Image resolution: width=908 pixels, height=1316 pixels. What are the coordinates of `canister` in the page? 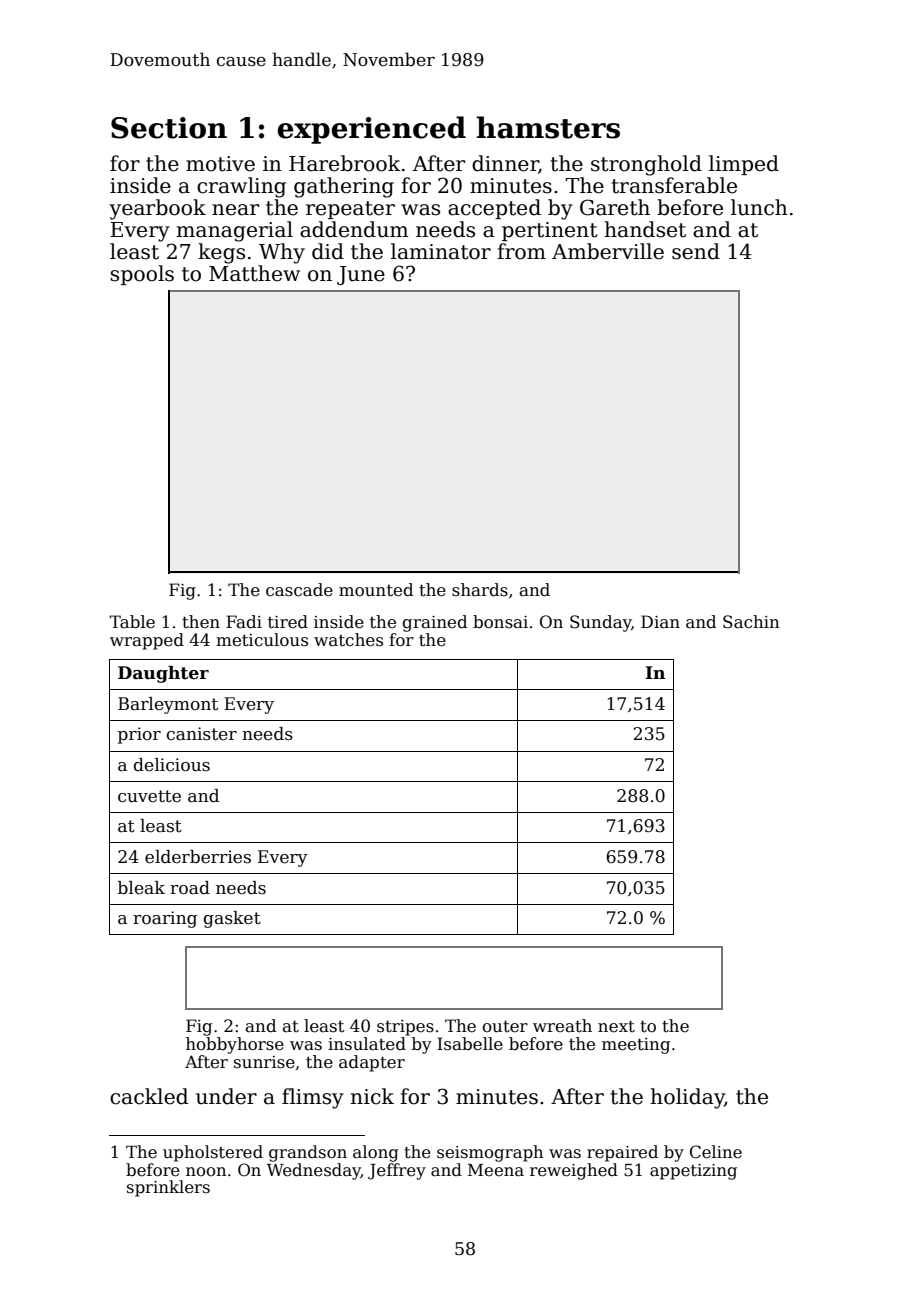 It's located at (202, 734).
